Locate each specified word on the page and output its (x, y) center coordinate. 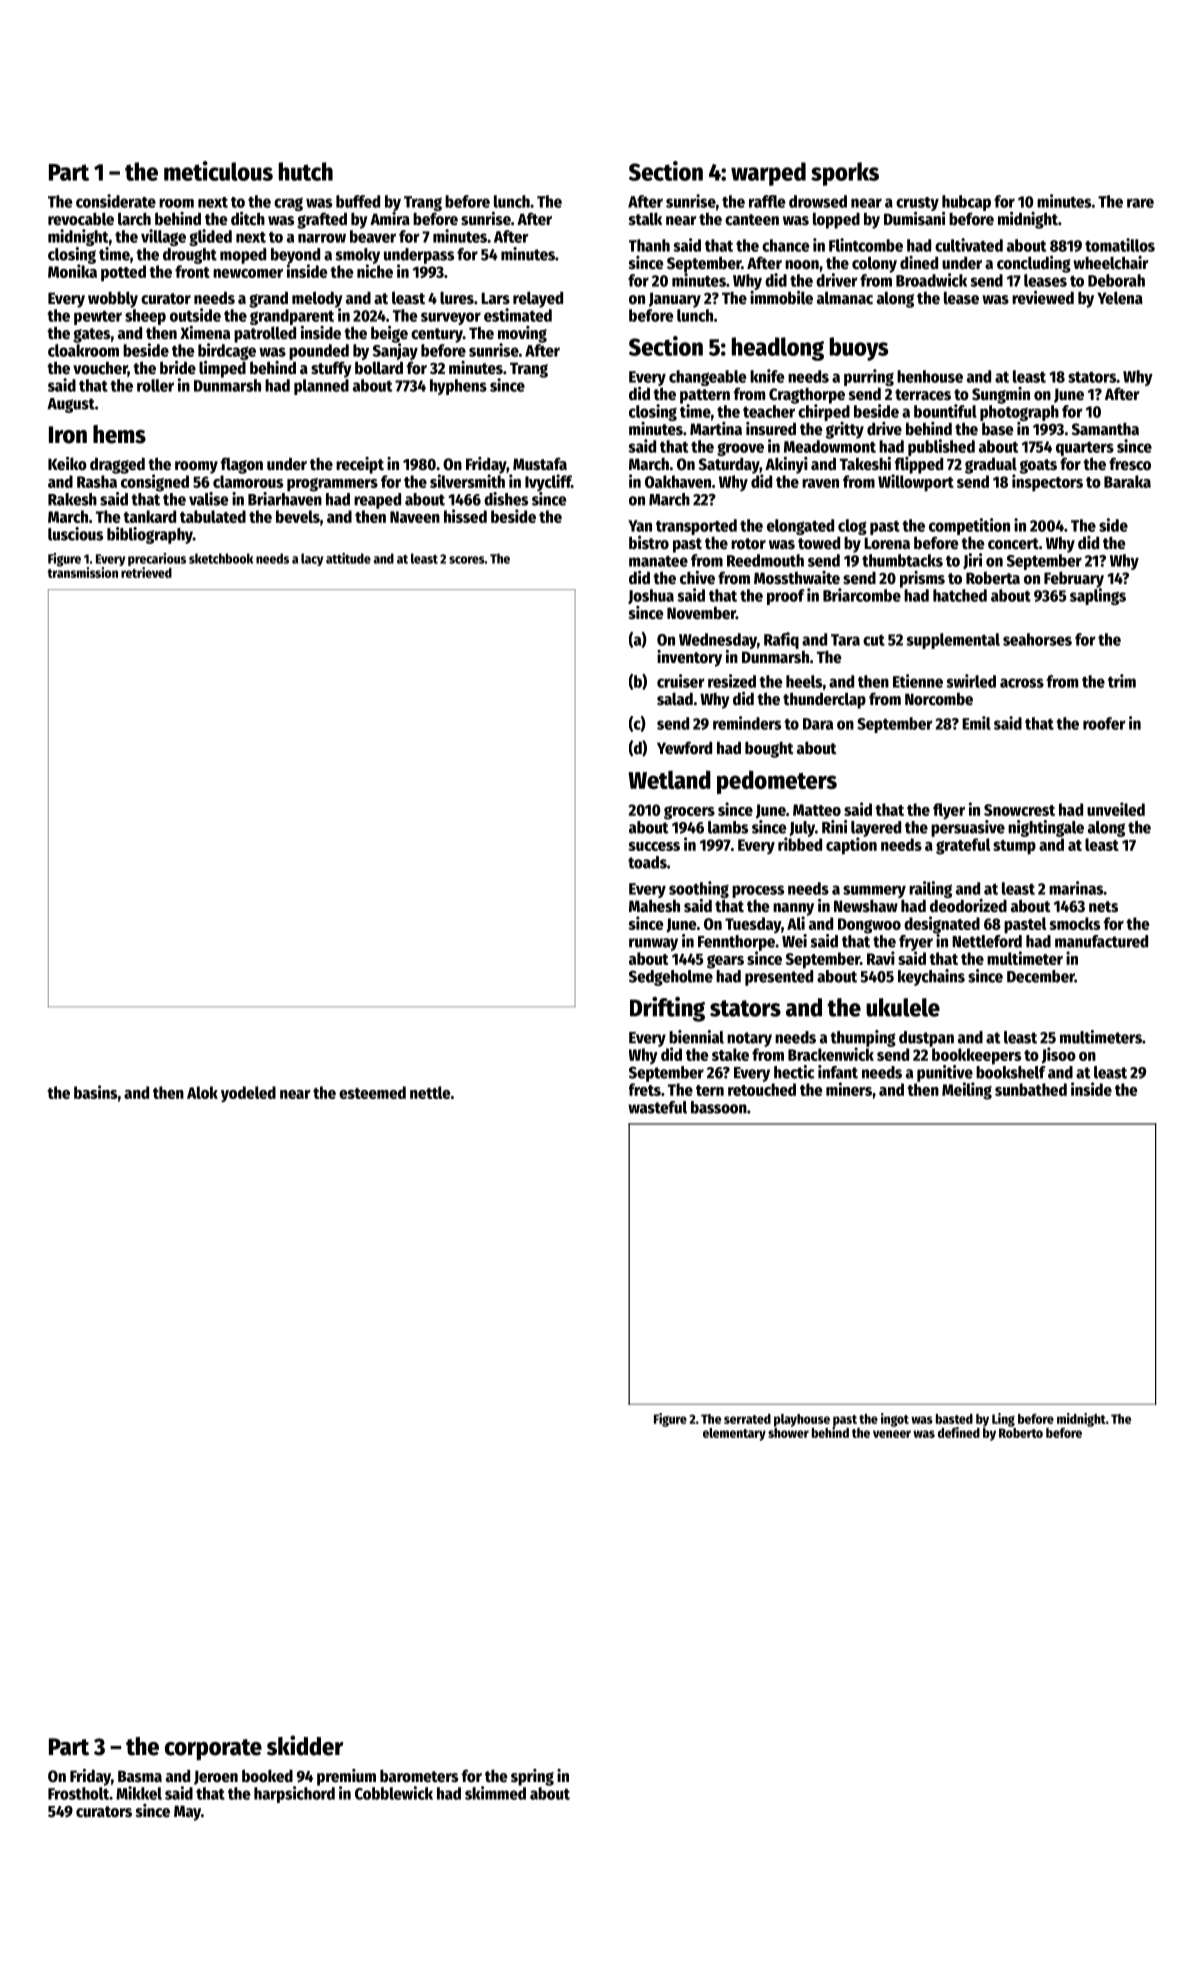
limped (222, 369)
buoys (859, 349)
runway (653, 944)
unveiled (1116, 809)
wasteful (657, 1107)
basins (95, 1092)
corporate (213, 1750)
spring (532, 1777)
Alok (202, 1092)
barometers (419, 1776)
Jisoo (1059, 1055)
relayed (538, 299)
